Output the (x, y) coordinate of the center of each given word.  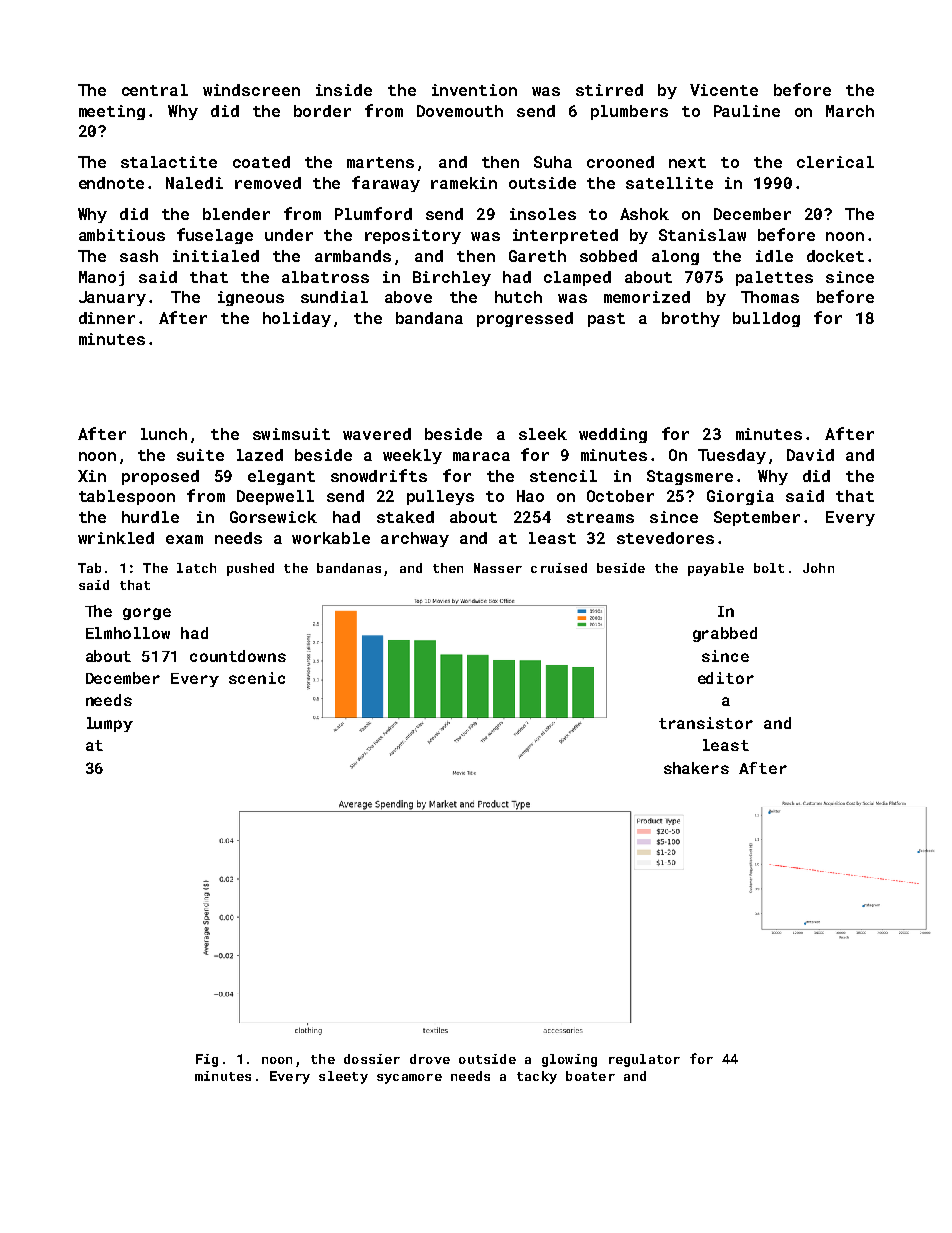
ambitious (122, 235)
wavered (377, 434)
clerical (835, 162)
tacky (537, 1077)
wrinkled (116, 538)
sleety (343, 1077)
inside (344, 90)
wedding (613, 435)
